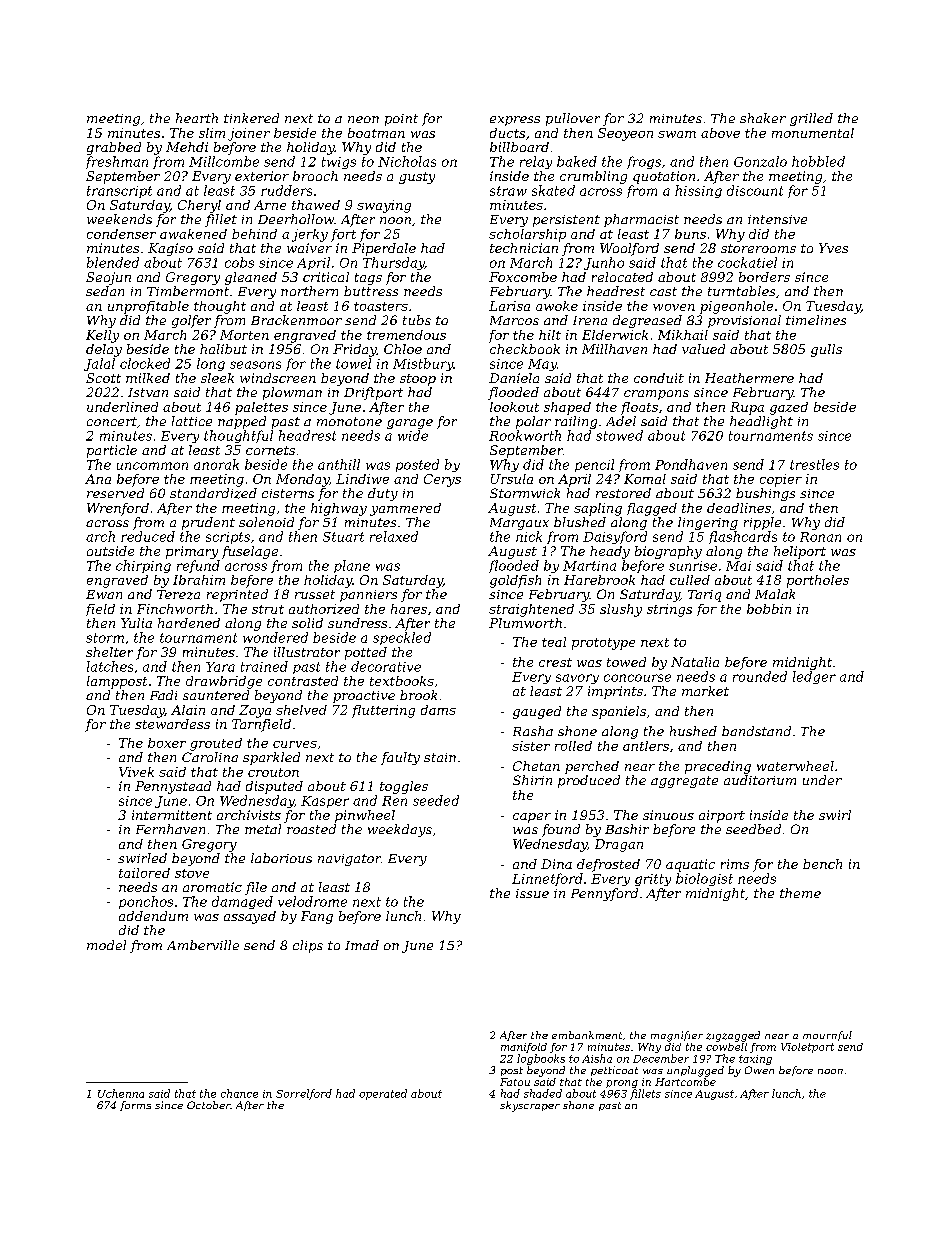 The image size is (952, 1233). I want to click on waterwheel, so click(795, 766).
